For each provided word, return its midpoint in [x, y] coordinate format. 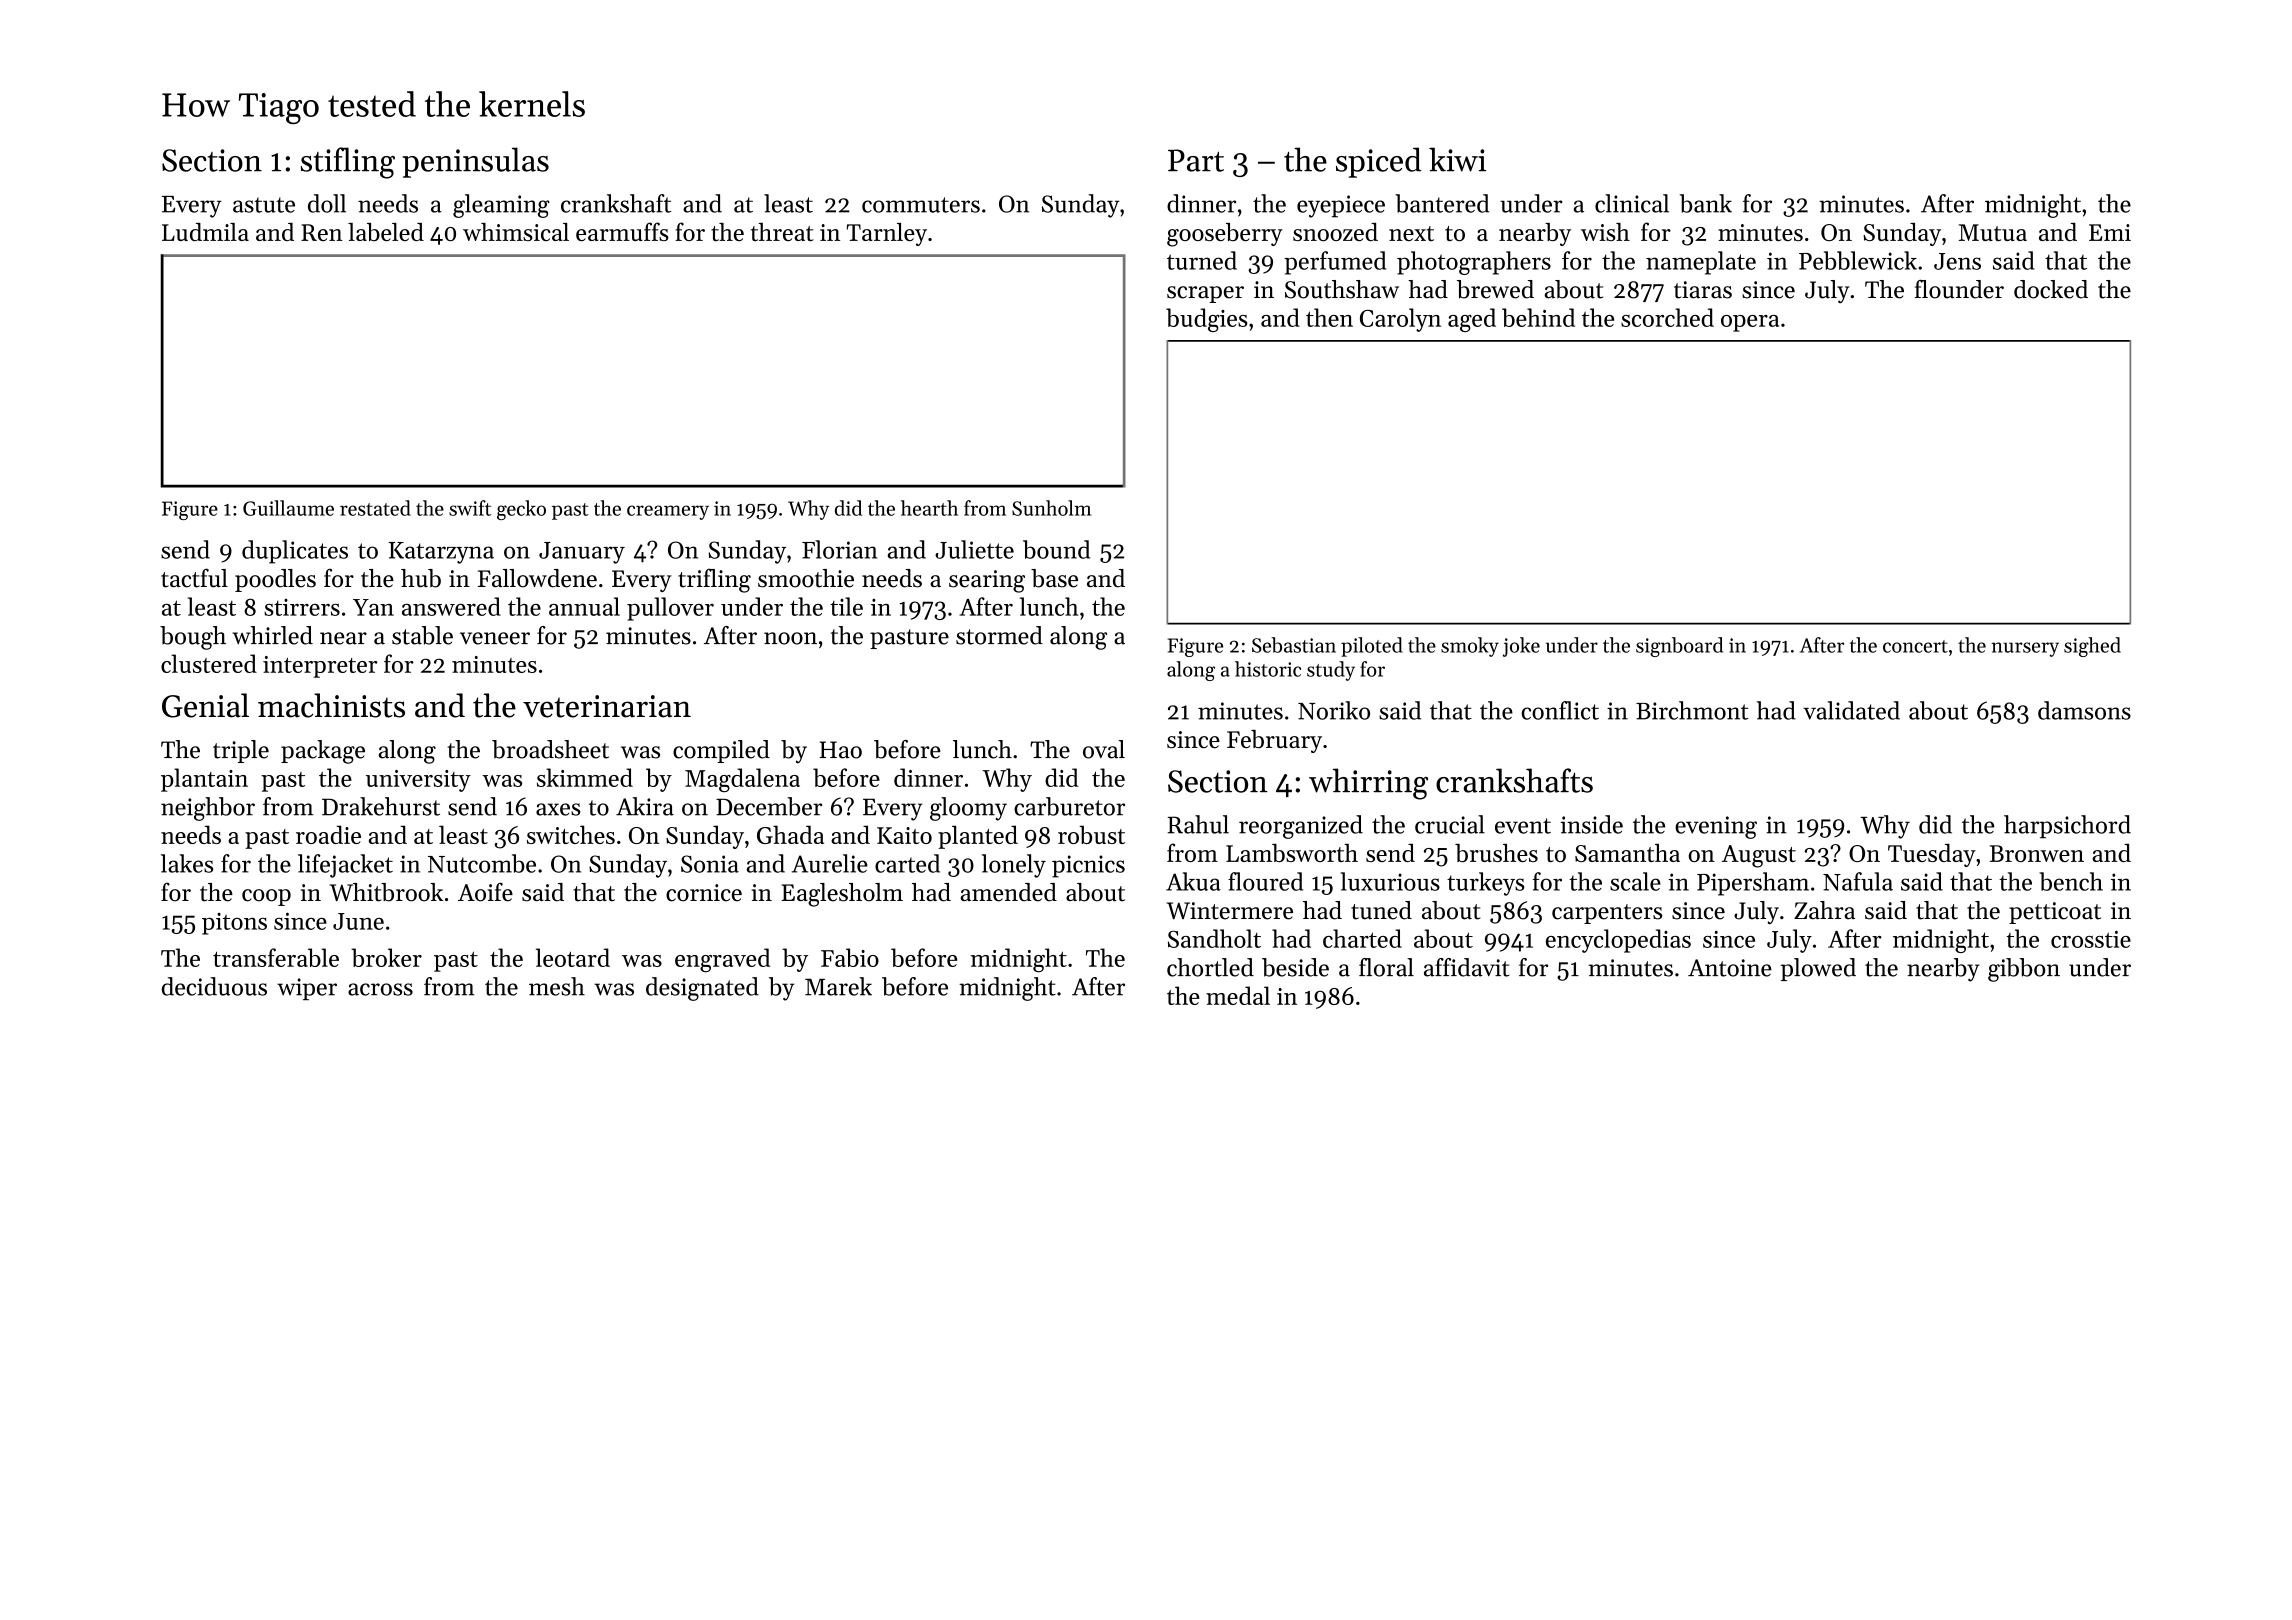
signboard [1679, 647]
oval [1104, 749]
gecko [521, 510]
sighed [2092, 647]
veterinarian [607, 706]
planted [978, 837]
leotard [573, 957]
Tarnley [887, 234]
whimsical [516, 232]
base [1054, 578]
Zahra [1824, 910]
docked [2051, 289]
